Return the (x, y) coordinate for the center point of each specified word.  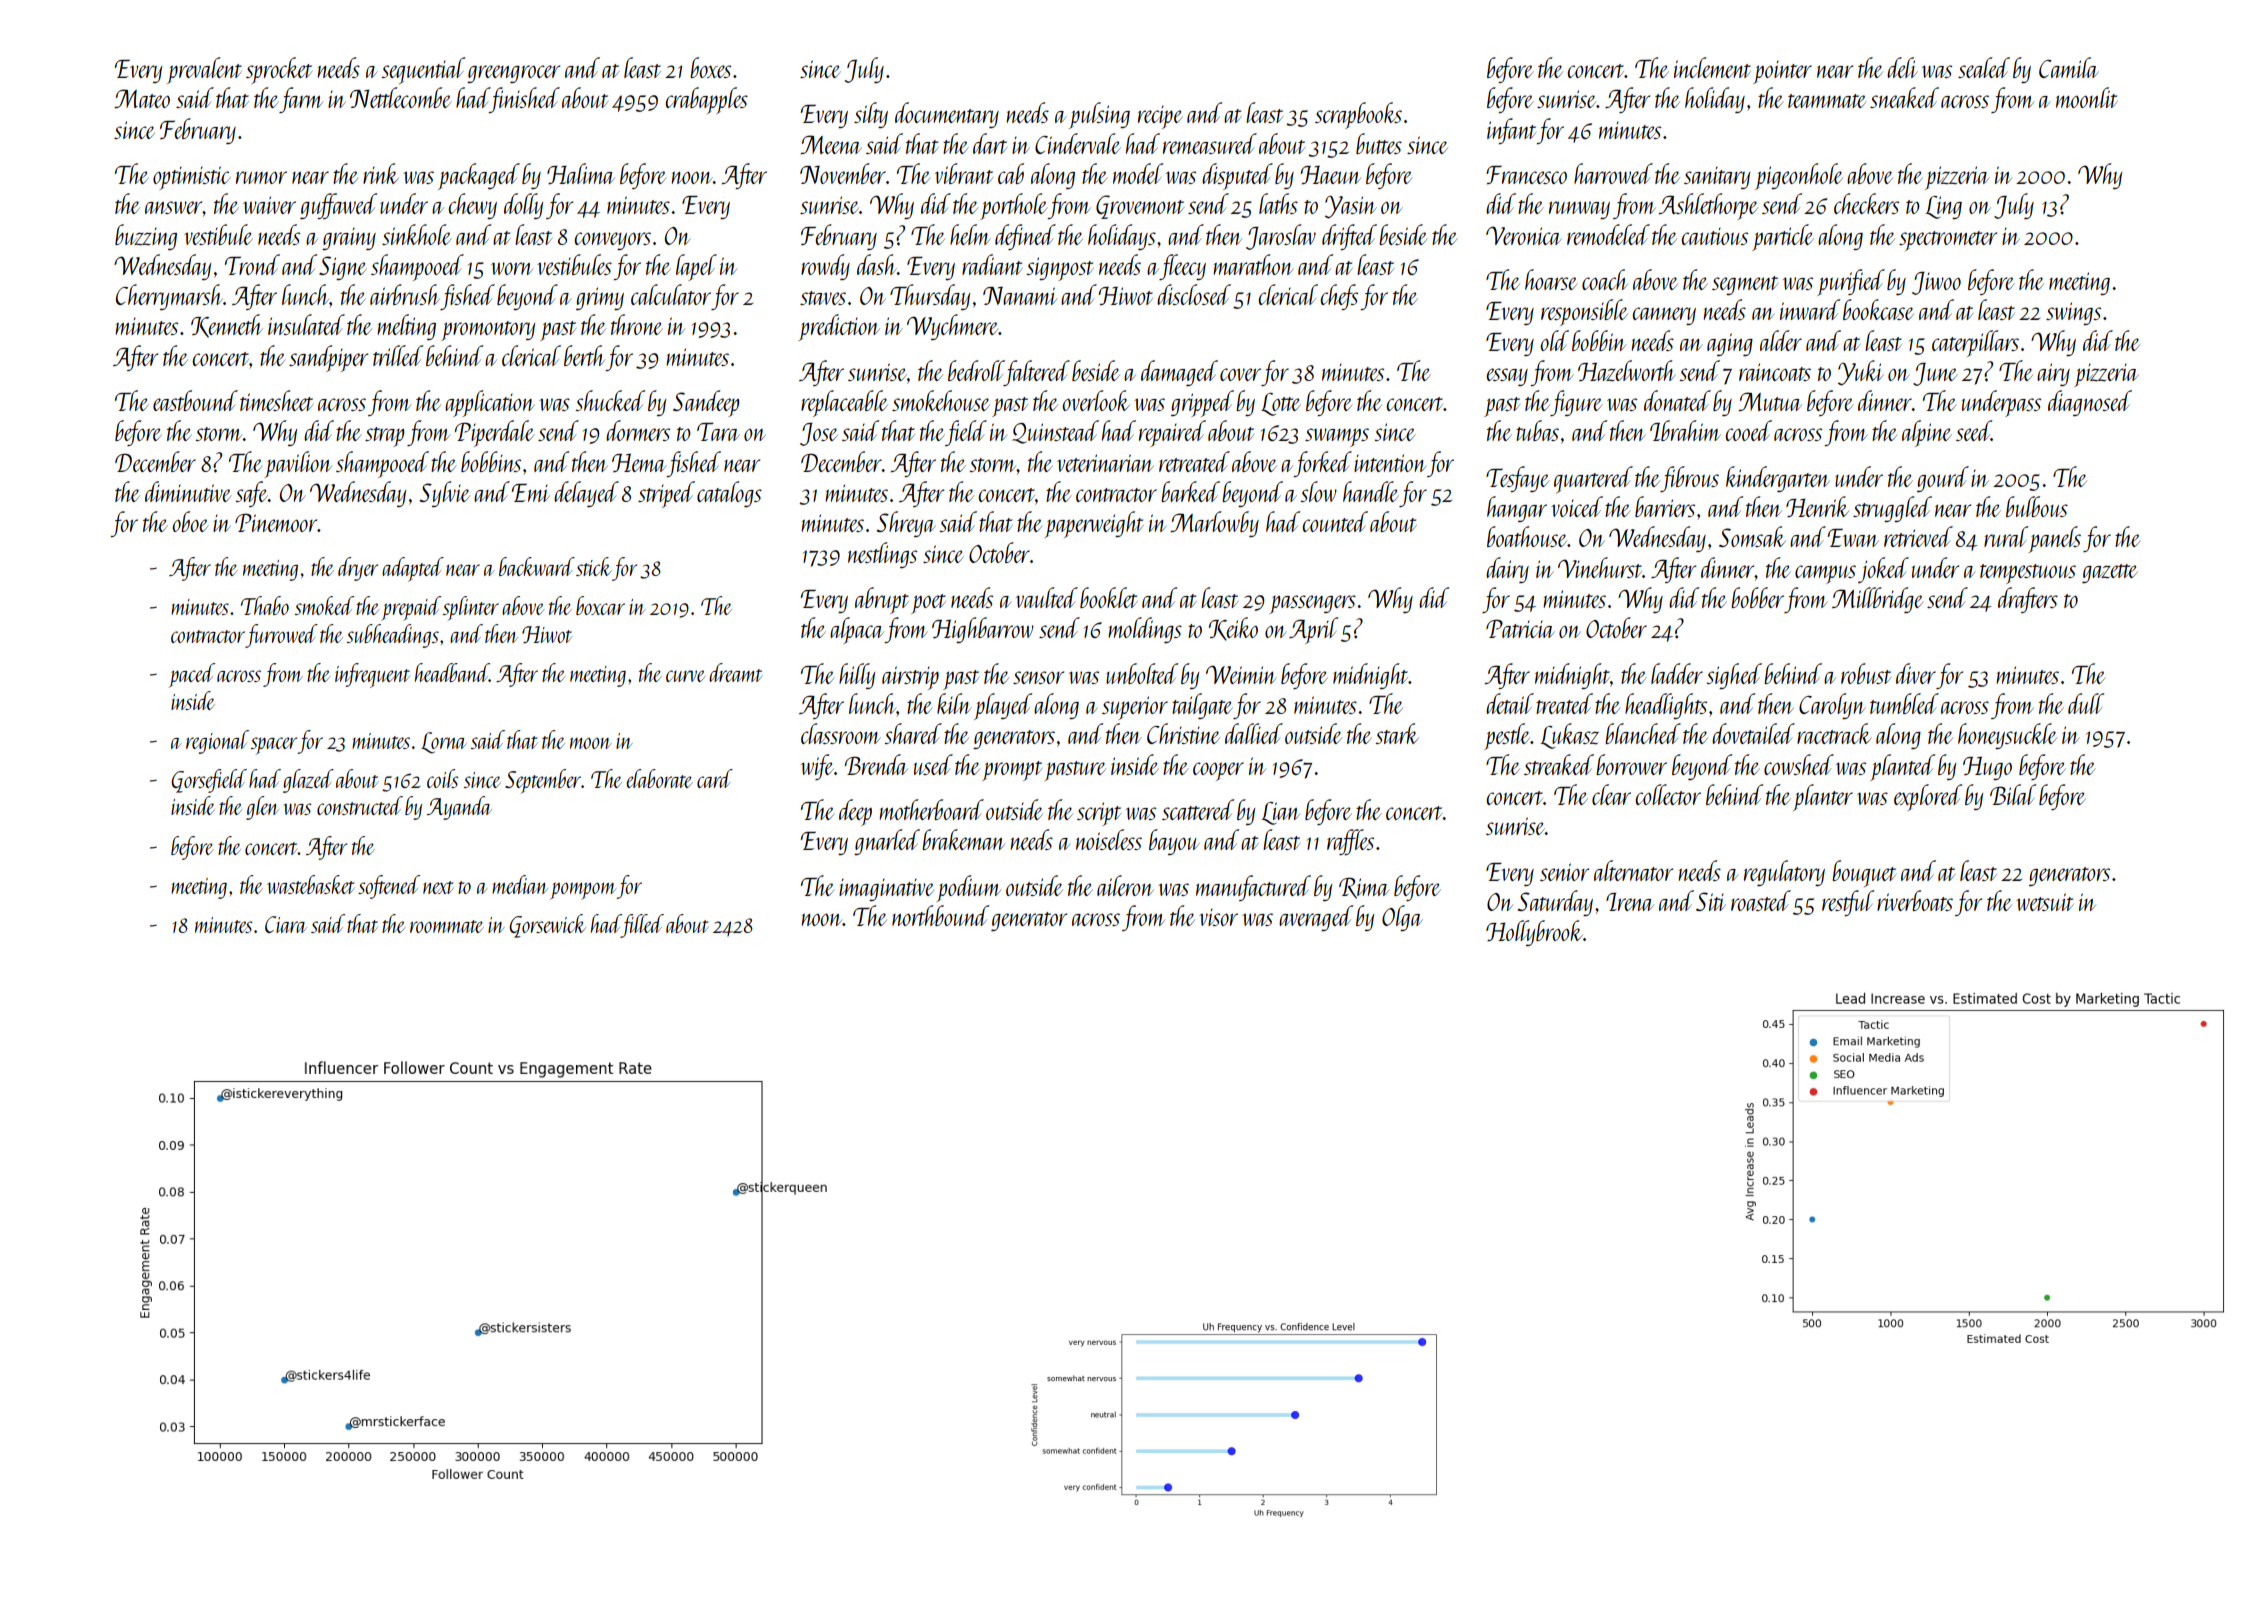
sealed (1984, 67)
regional (217, 742)
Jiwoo (1936, 283)
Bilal (2013, 794)
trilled (398, 355)
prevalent (204, 70)
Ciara (286, 924)
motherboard (931, 809)
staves (823, 298)
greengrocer (513, 74)
